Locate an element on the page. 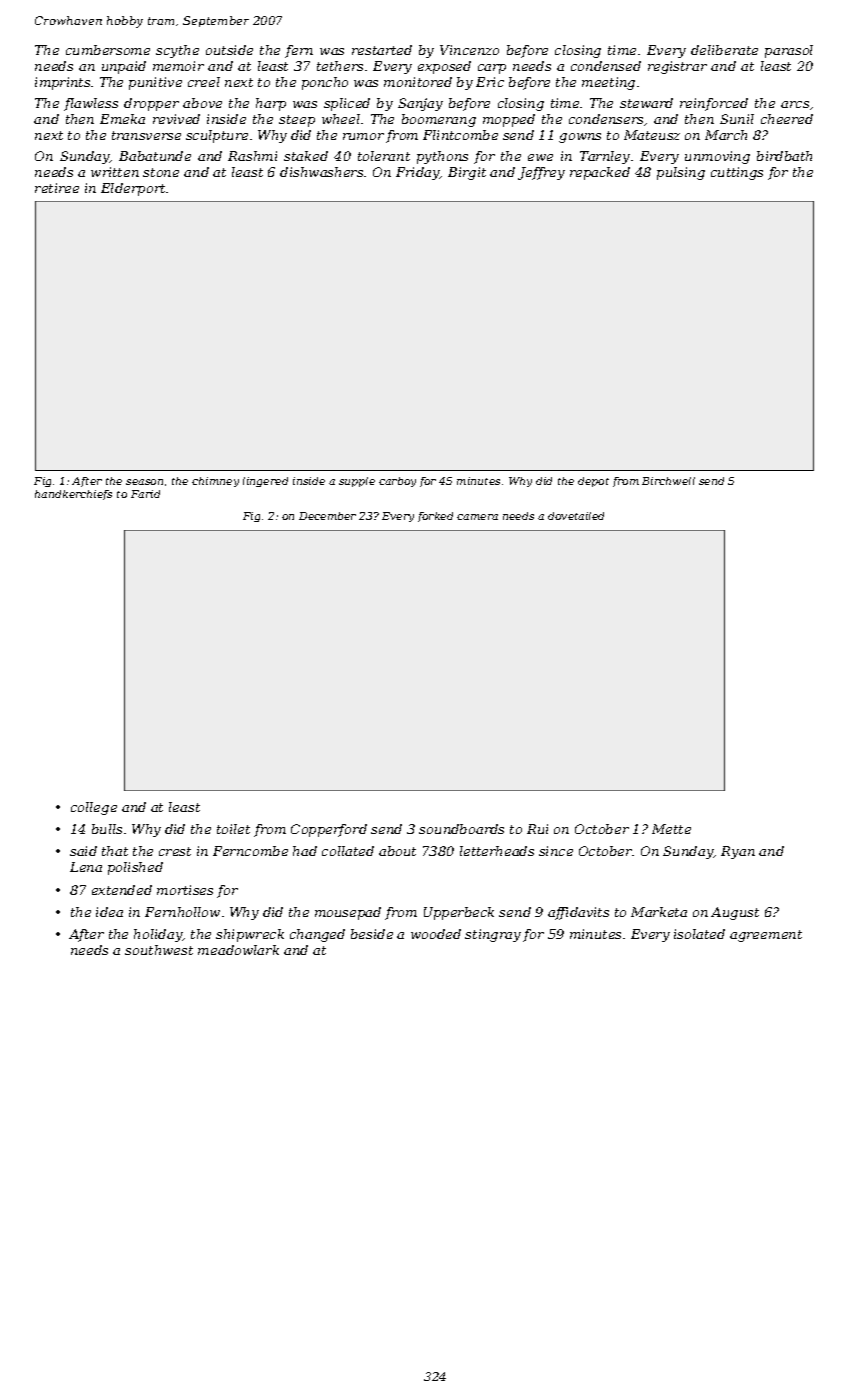 This page has width=849, height=1400. Birchwell is located at coordinates (668, 481).
